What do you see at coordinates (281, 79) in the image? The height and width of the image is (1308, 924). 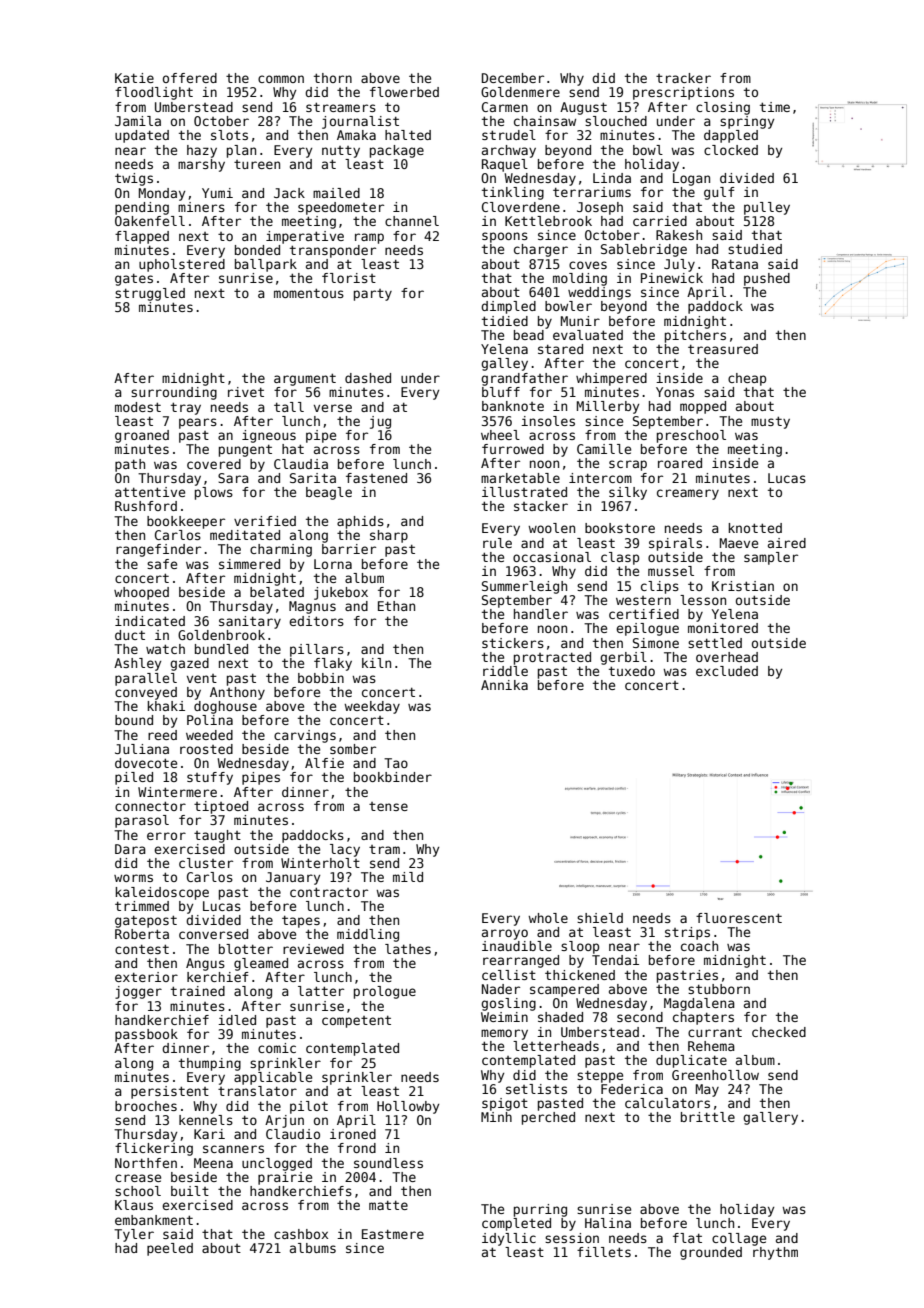 I see `common` at bounding box center [281, 79].
